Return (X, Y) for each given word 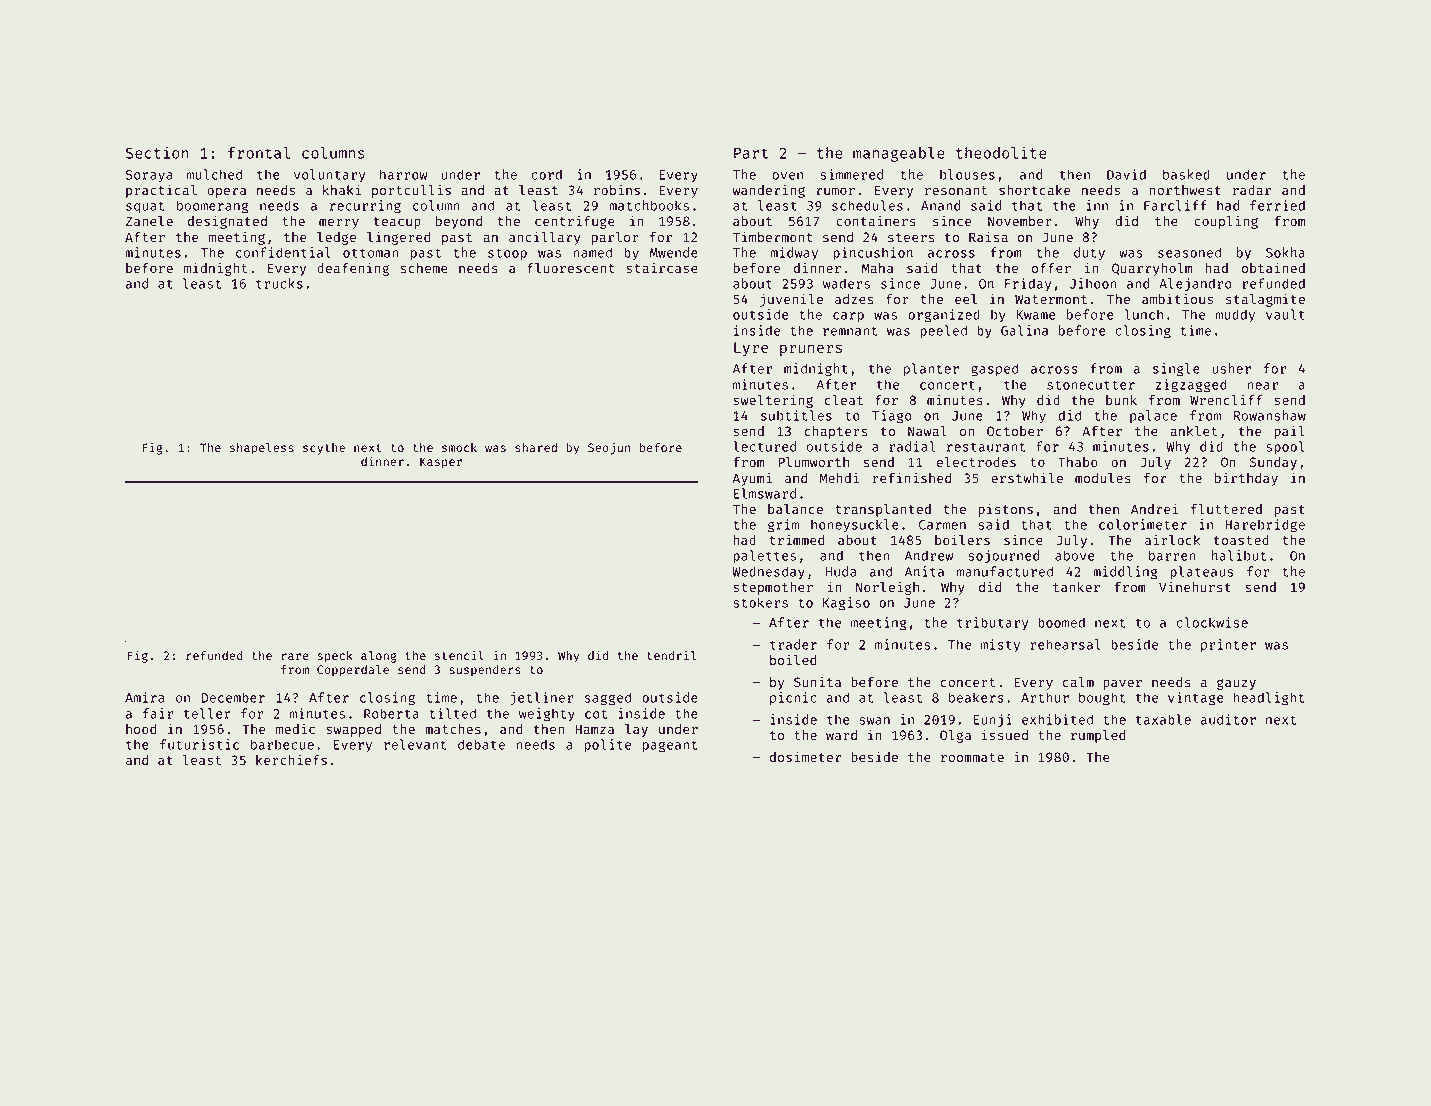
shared (536, 447)
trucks (279, 283)
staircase (662, 267)
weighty (547, 715)
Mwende (674, 252)
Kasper (441, 463)
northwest (1185, 190)
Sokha (1285, 252)
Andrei (1154, 508)
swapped (353, 730)
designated (227, 222)
